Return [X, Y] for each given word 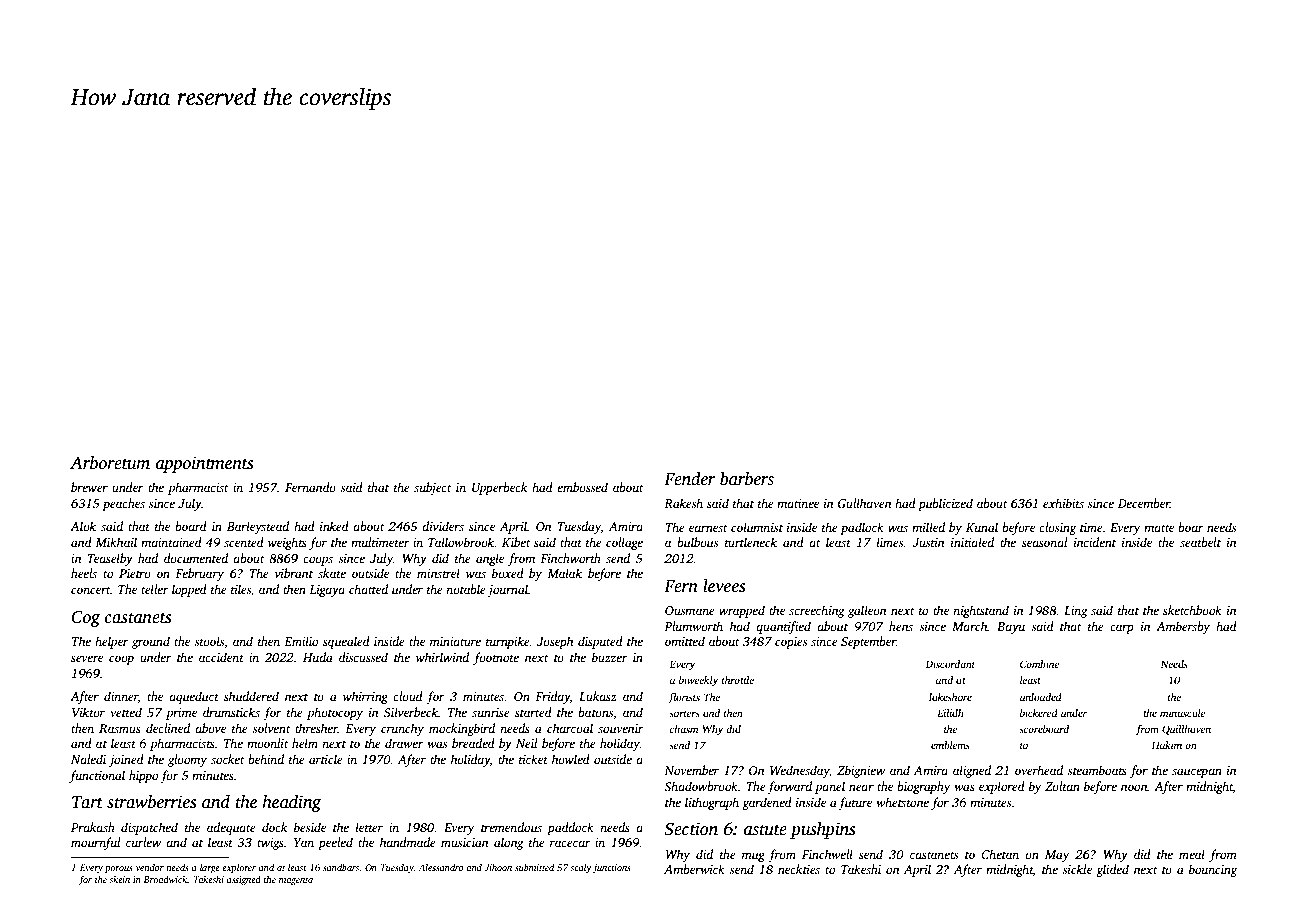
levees [724, 586]
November [691, 770]
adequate [231, 828]
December [1144, 503]
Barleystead [258, 527]
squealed [346, 642]
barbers [747, 479]
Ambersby [1183, 627]
